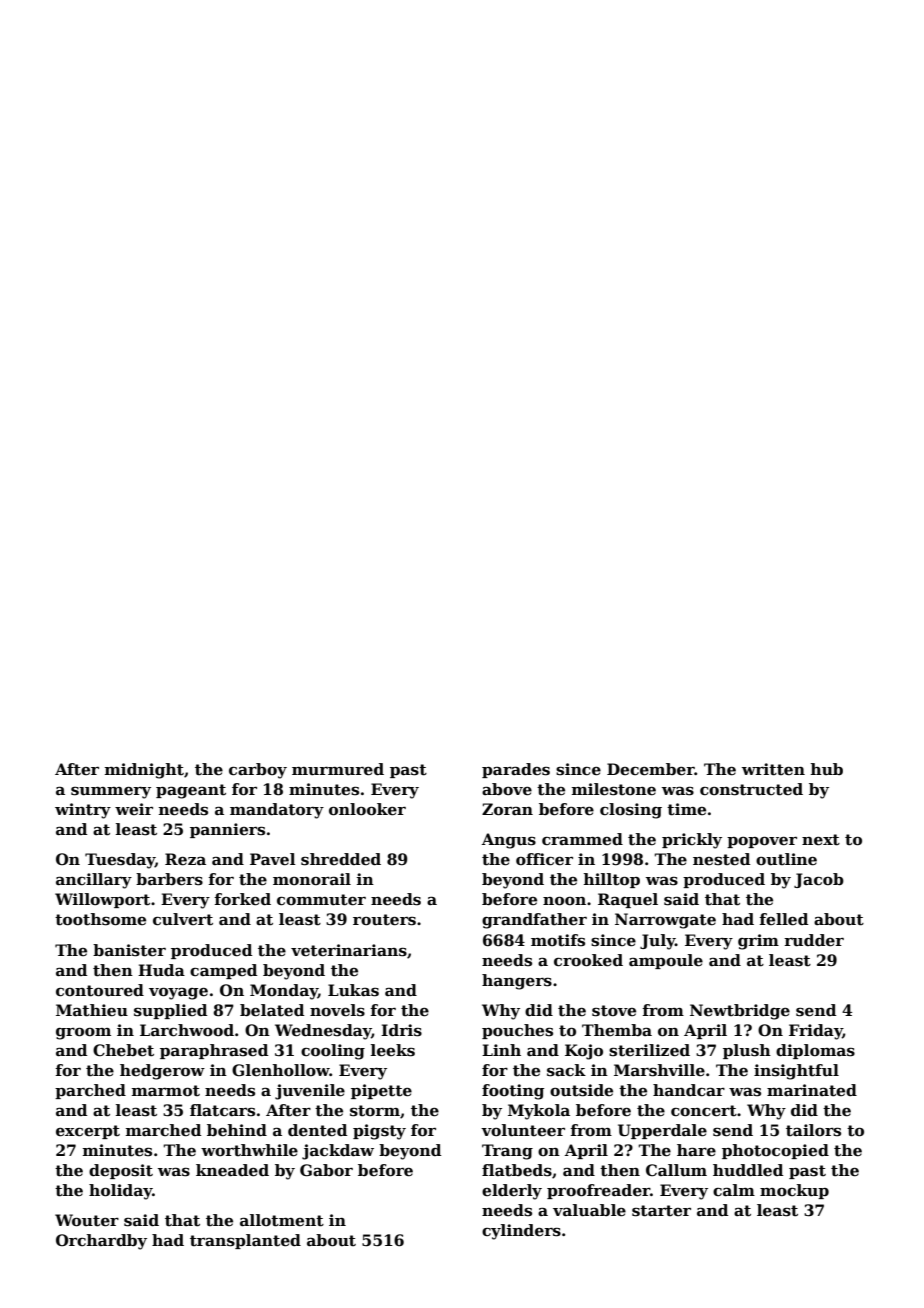 The image size is (924, 1308). What do you see at coordinates (245, 1241) in the image?
I see `transplanted` at bounding box center [245, 1241].
